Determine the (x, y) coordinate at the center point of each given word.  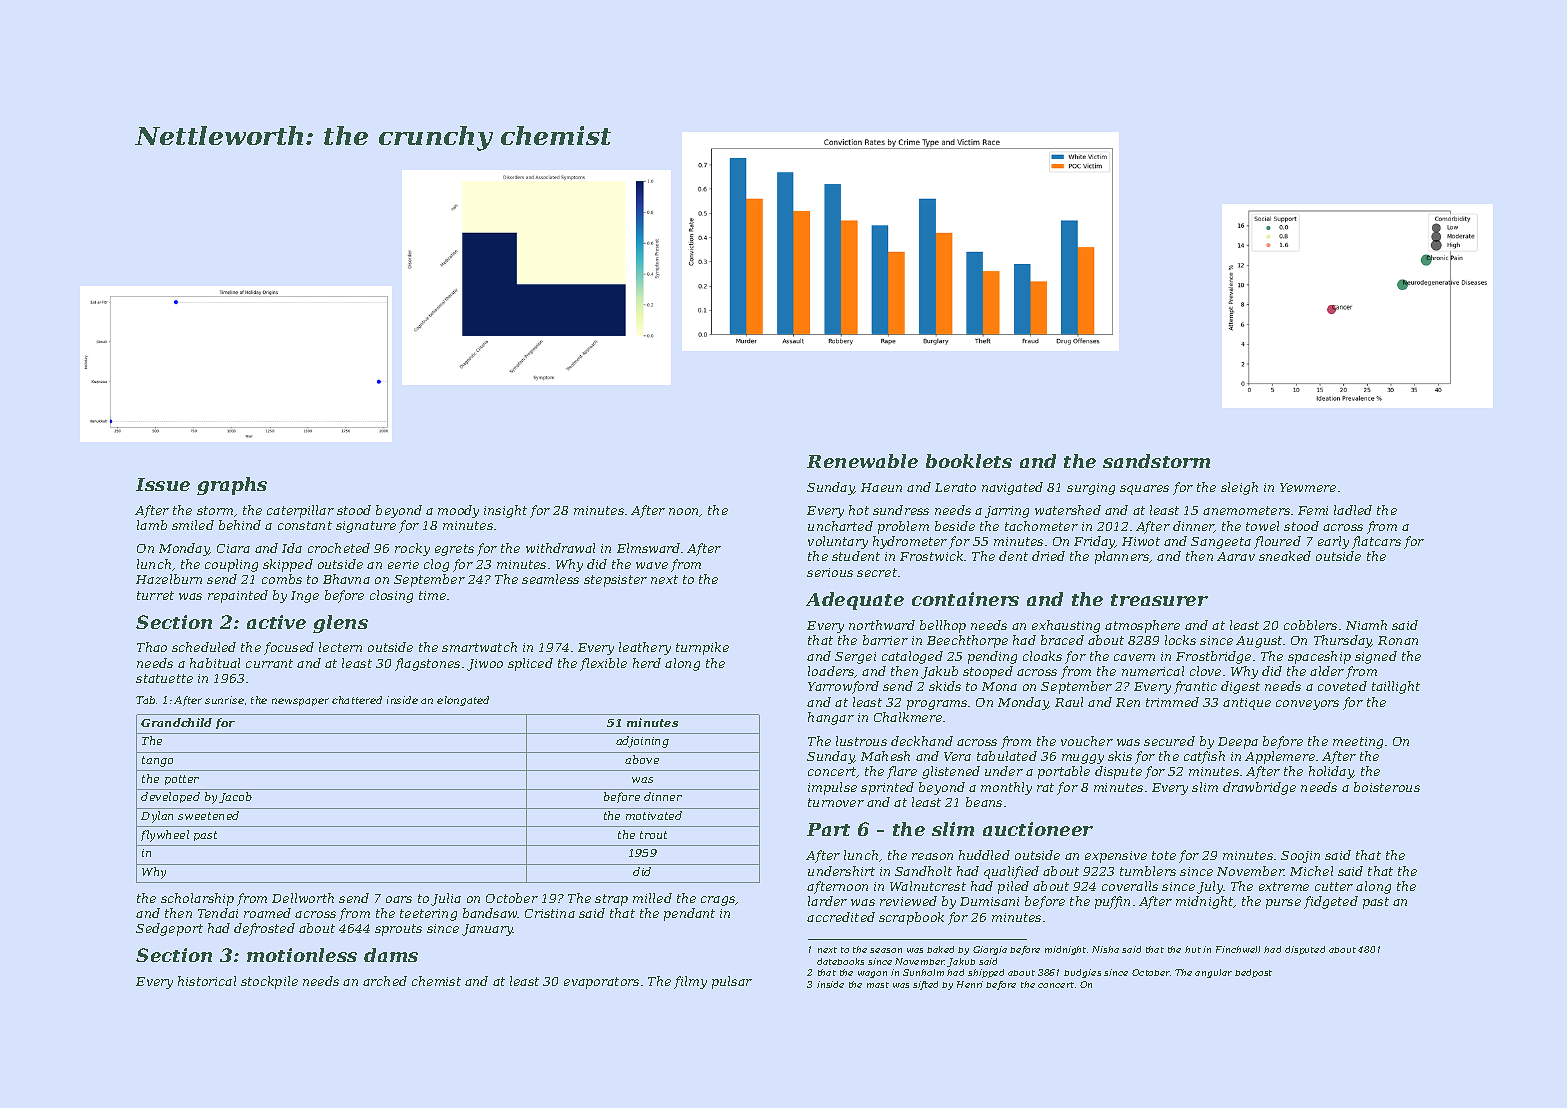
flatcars (1376, 542)
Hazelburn (169, 579)
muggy (1083, 759)
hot (859, 510)
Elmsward (648, 548)
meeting (1358, 743)
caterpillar (300, 511)
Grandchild (176, 722)
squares (1144, 490)
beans (984, 802)
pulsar (732, 982)
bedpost (1253, 973)
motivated (654, 815)
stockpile (269, 982)
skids (945, 686)
